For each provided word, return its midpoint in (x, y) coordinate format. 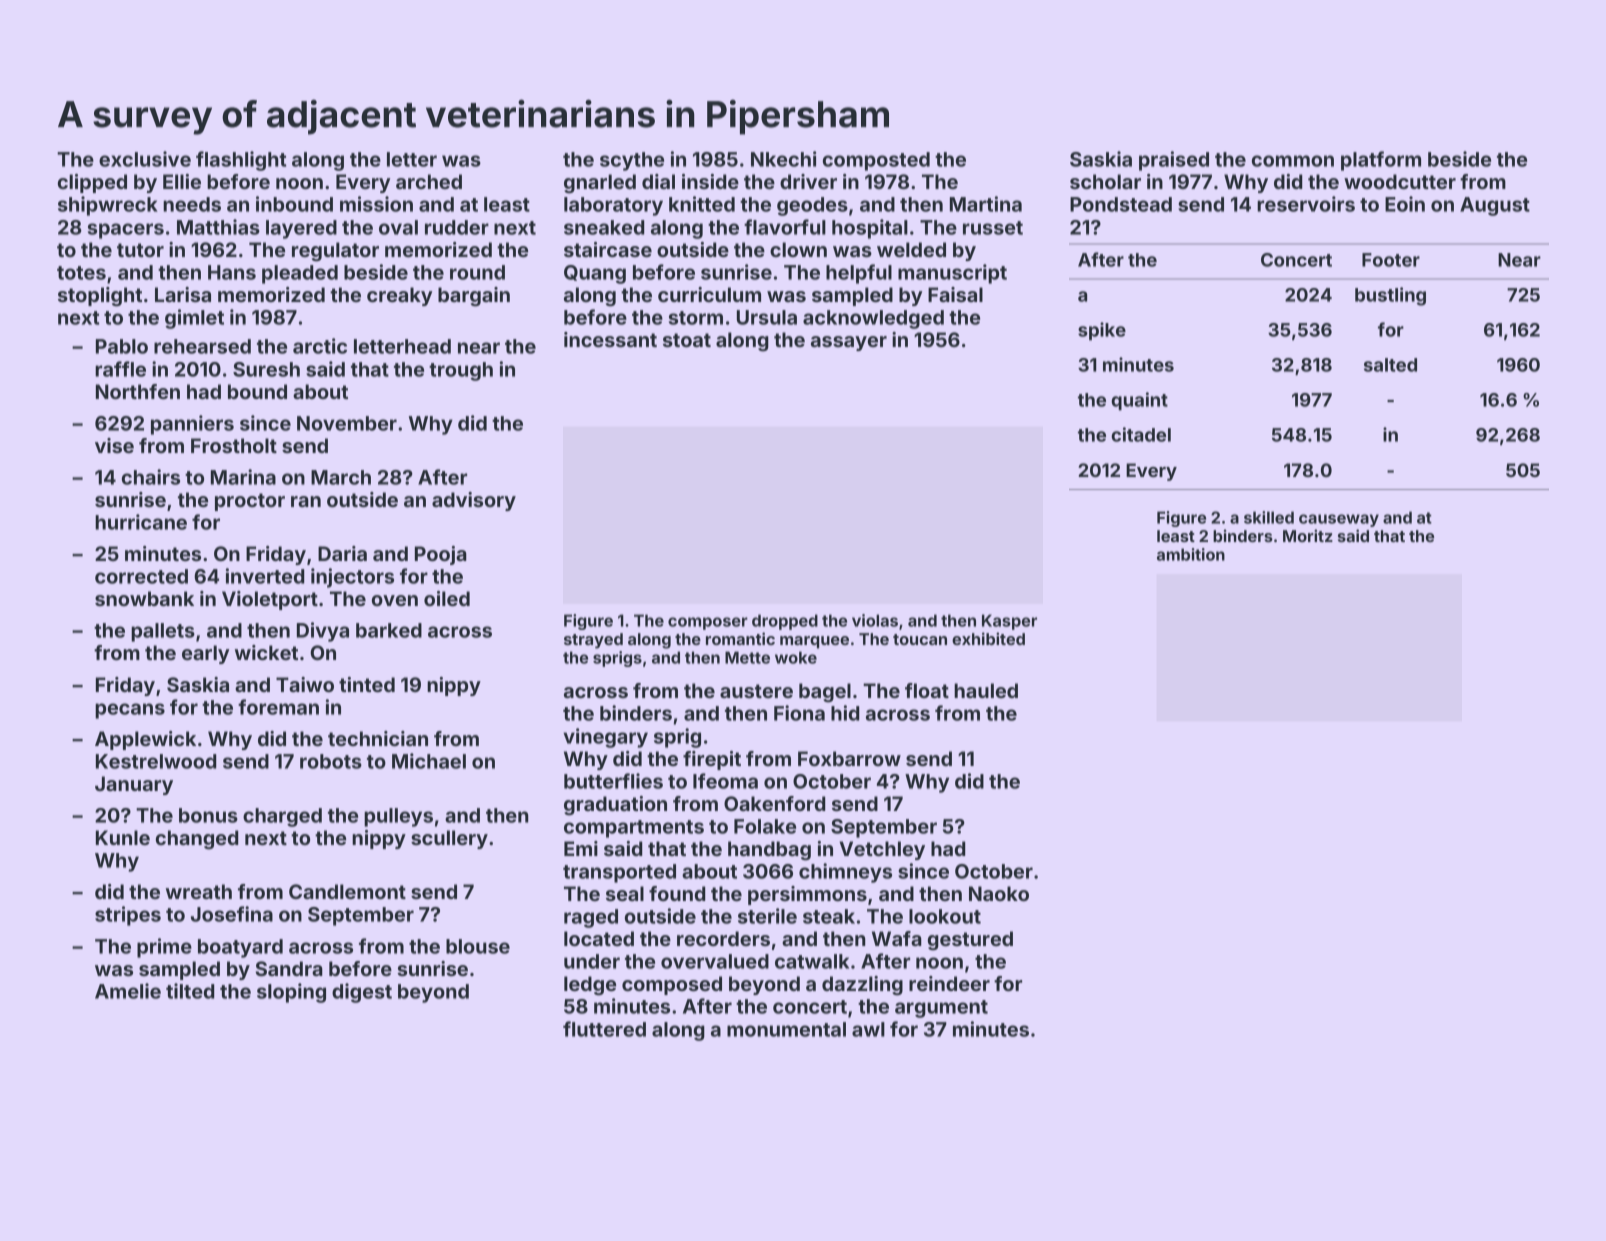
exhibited (988, 638)
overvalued (715, 961)
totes (81, 273)
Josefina (232, 914)
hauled (986, 690)
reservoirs (1306, 204)
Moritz (1308, 535)
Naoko (999, 893)
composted (876, 161)
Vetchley (882, 850)
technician (378, 738)
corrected (141, 576)
